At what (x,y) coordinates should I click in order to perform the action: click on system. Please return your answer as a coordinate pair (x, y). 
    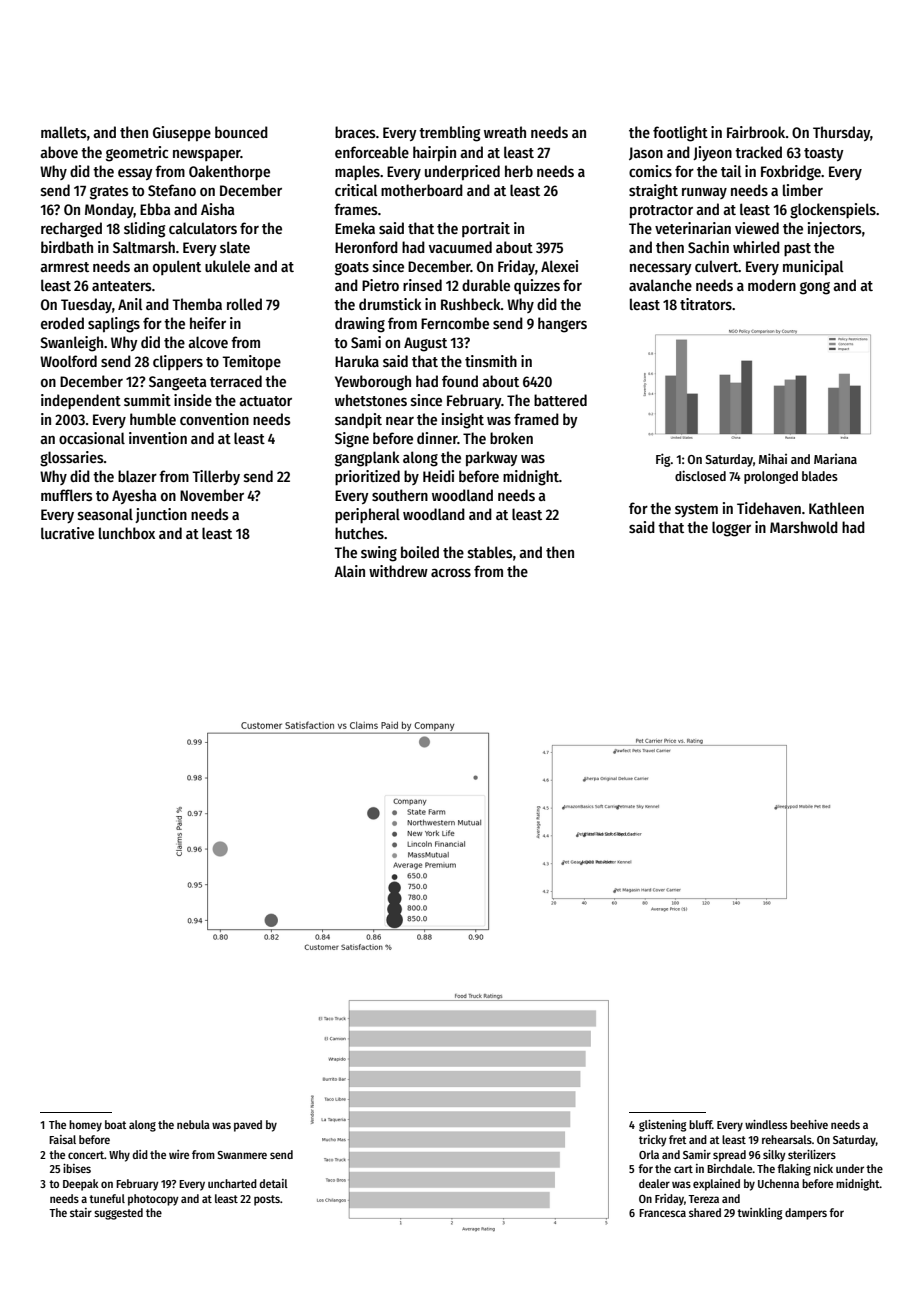
    Looking at the image, I should click on (696, 510).
